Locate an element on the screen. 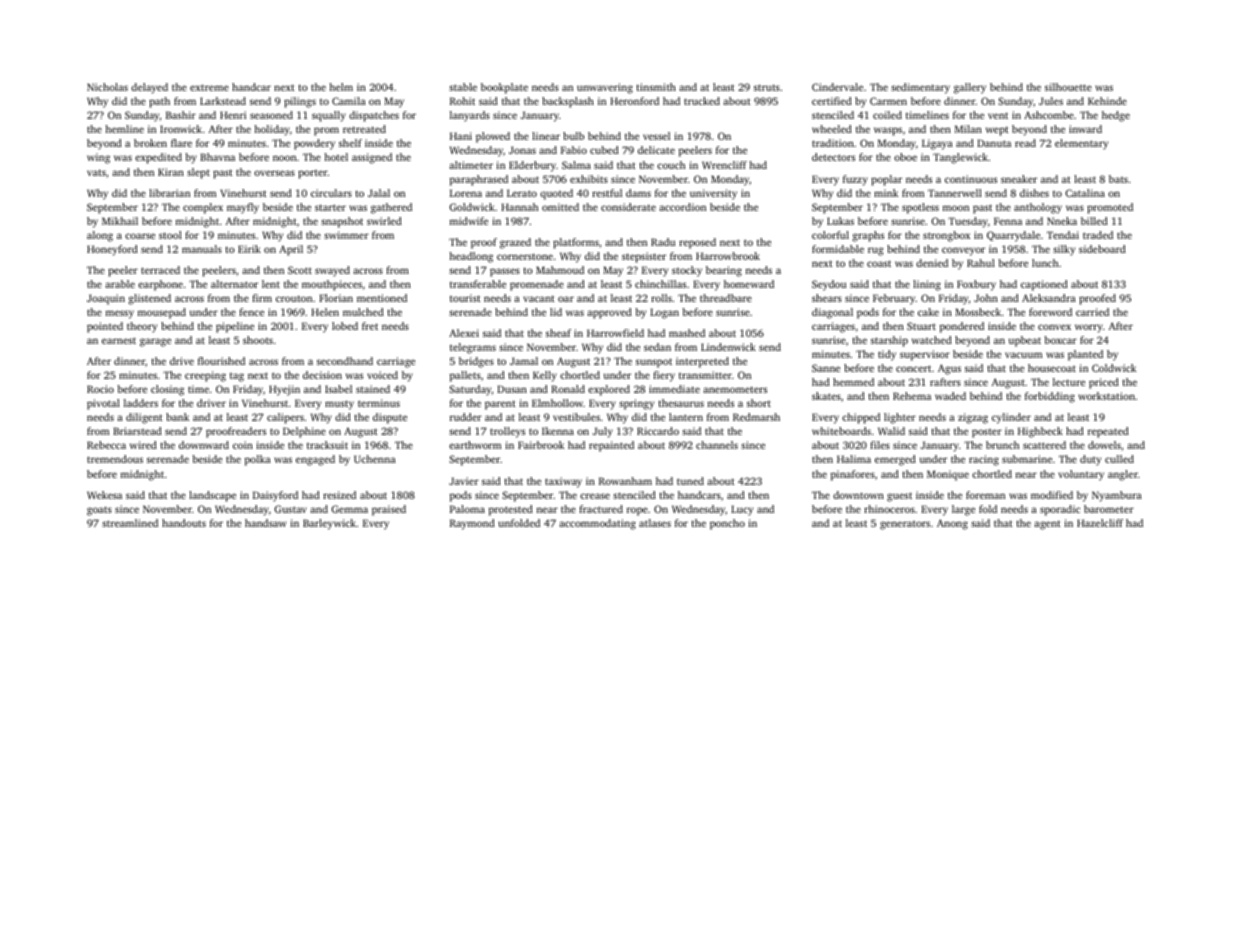  Nicholas is located at coordinates (107, 87).
